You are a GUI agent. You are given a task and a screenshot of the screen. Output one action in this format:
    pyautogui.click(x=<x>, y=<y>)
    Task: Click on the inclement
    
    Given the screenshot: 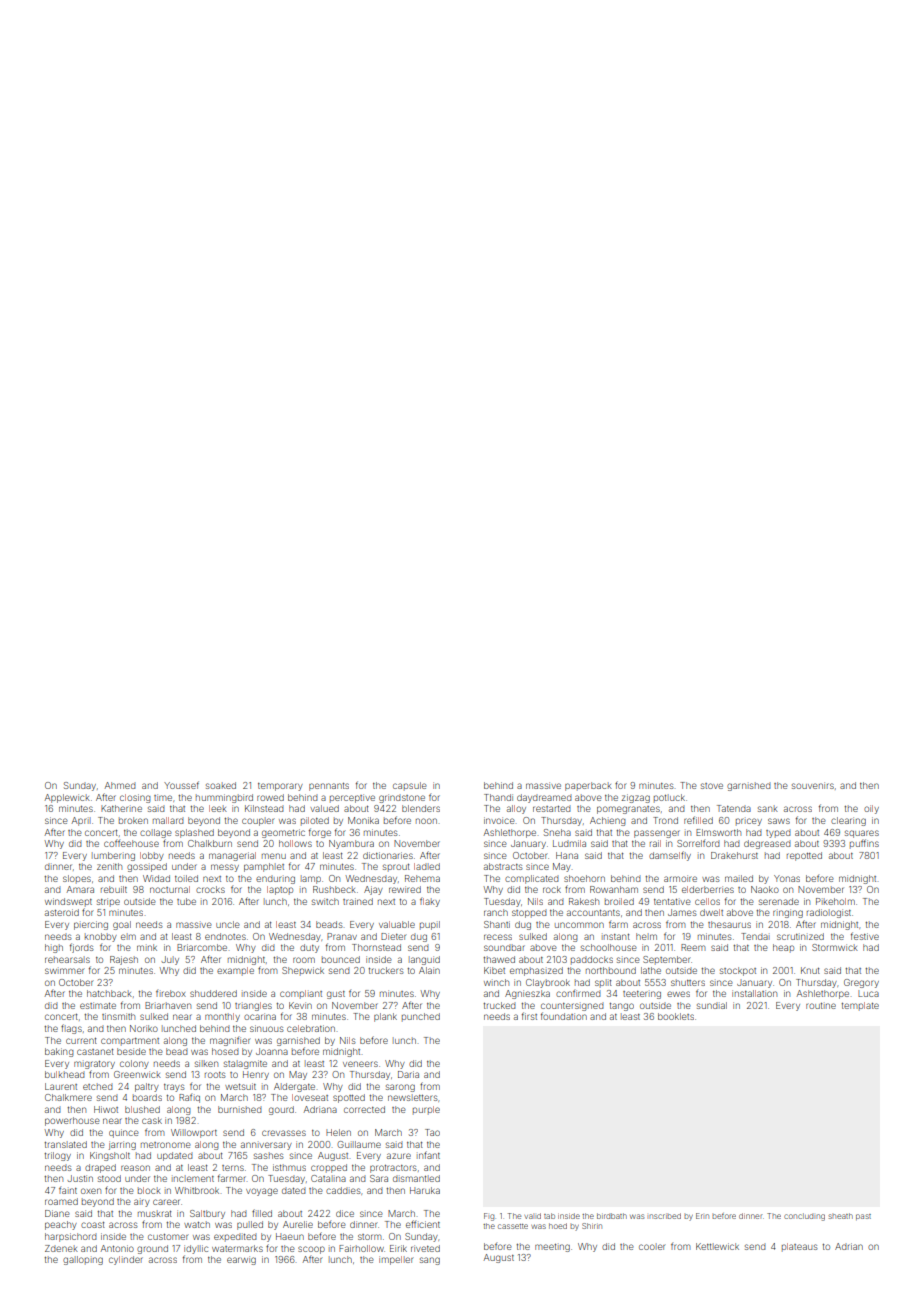 What is the action you would take?
    pyautogui.click(x=193, y=1178)
